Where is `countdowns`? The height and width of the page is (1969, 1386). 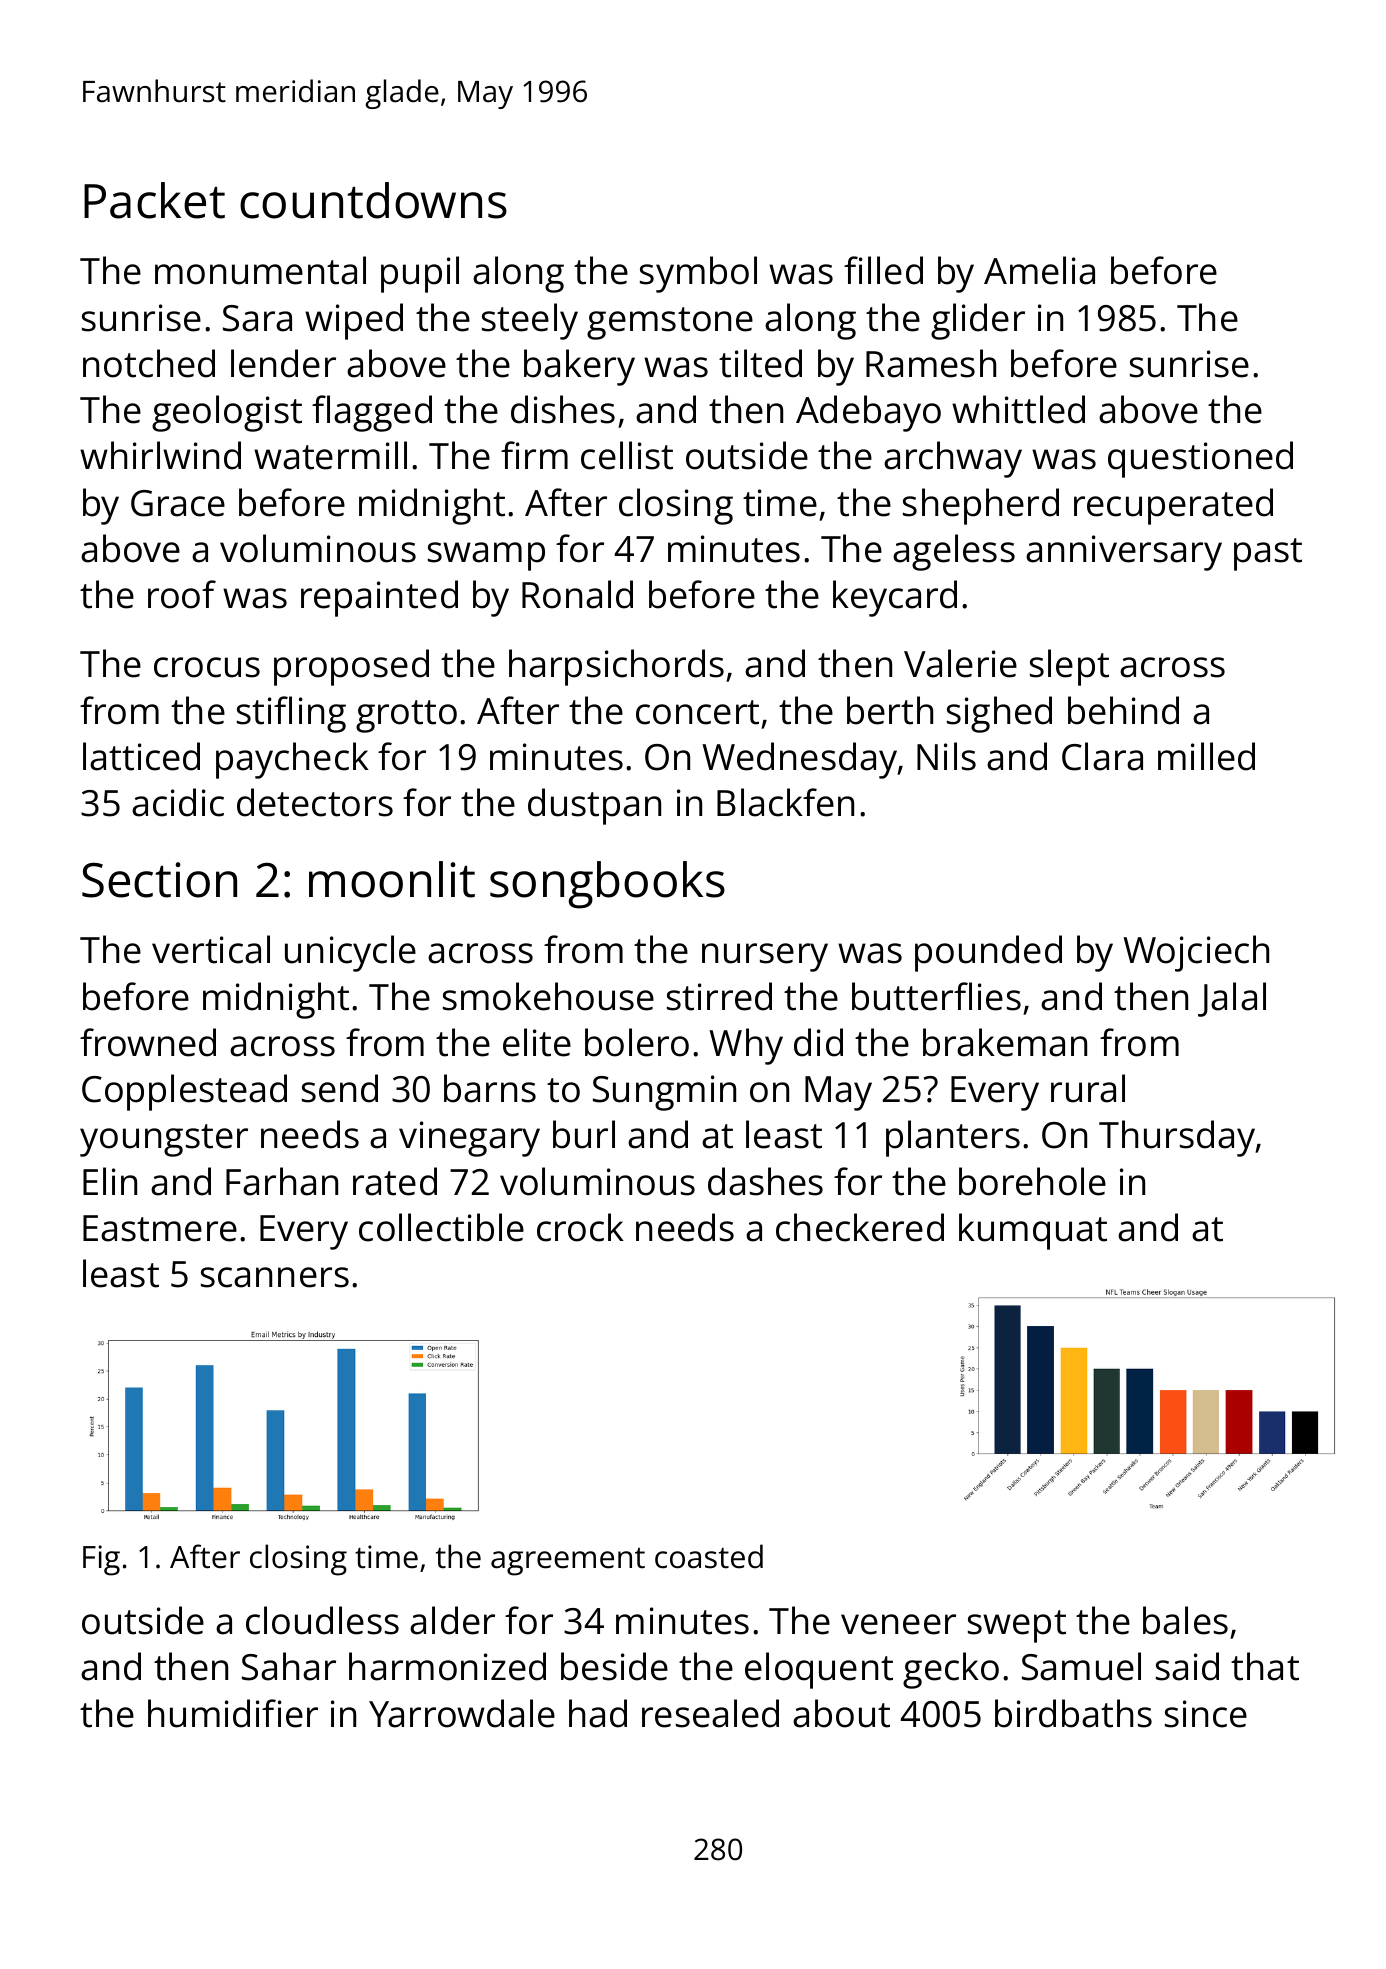 countdowns is located at coordinates (373, 200).
